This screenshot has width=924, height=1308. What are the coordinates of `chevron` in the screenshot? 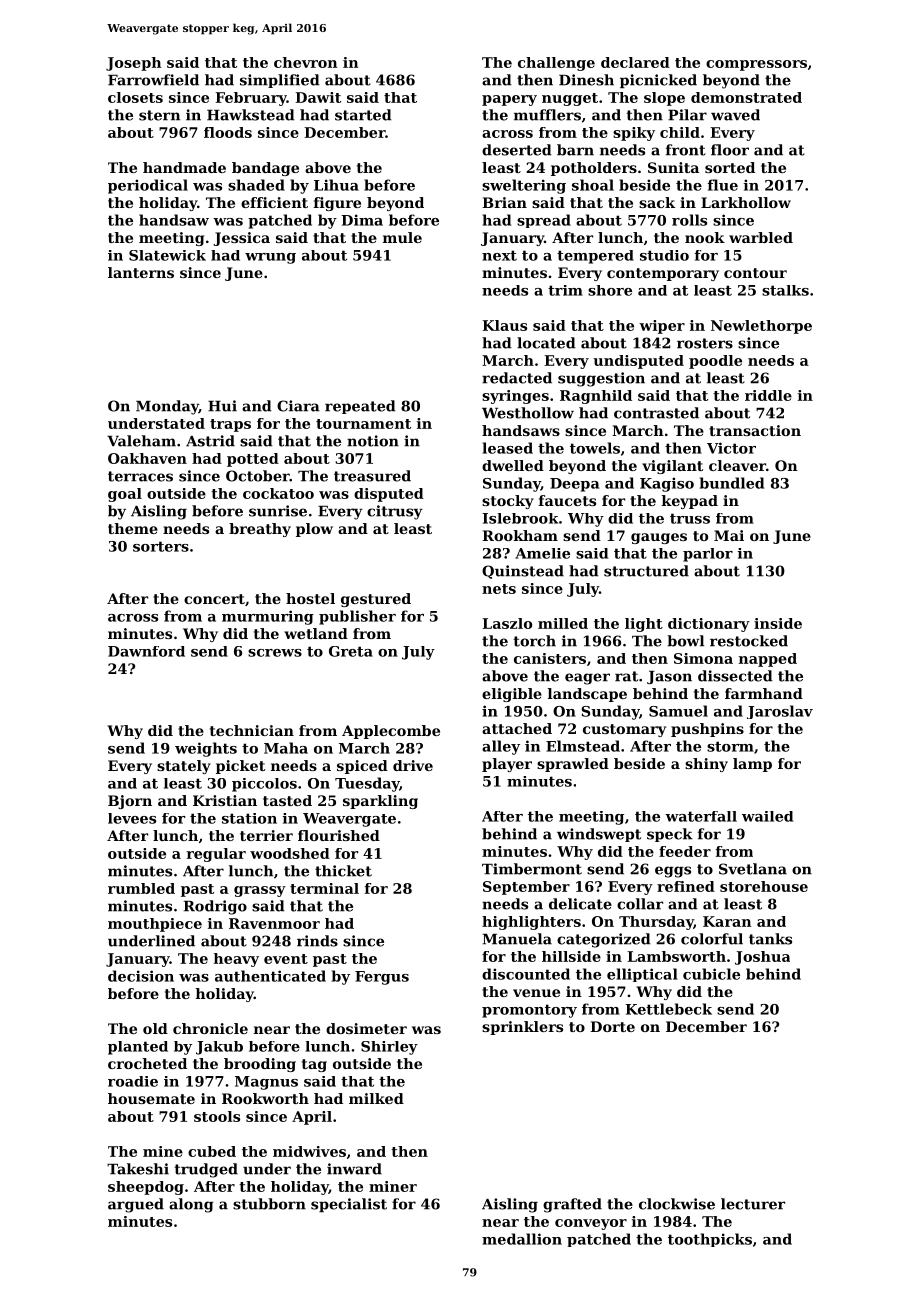 It's located at (306, 62).
